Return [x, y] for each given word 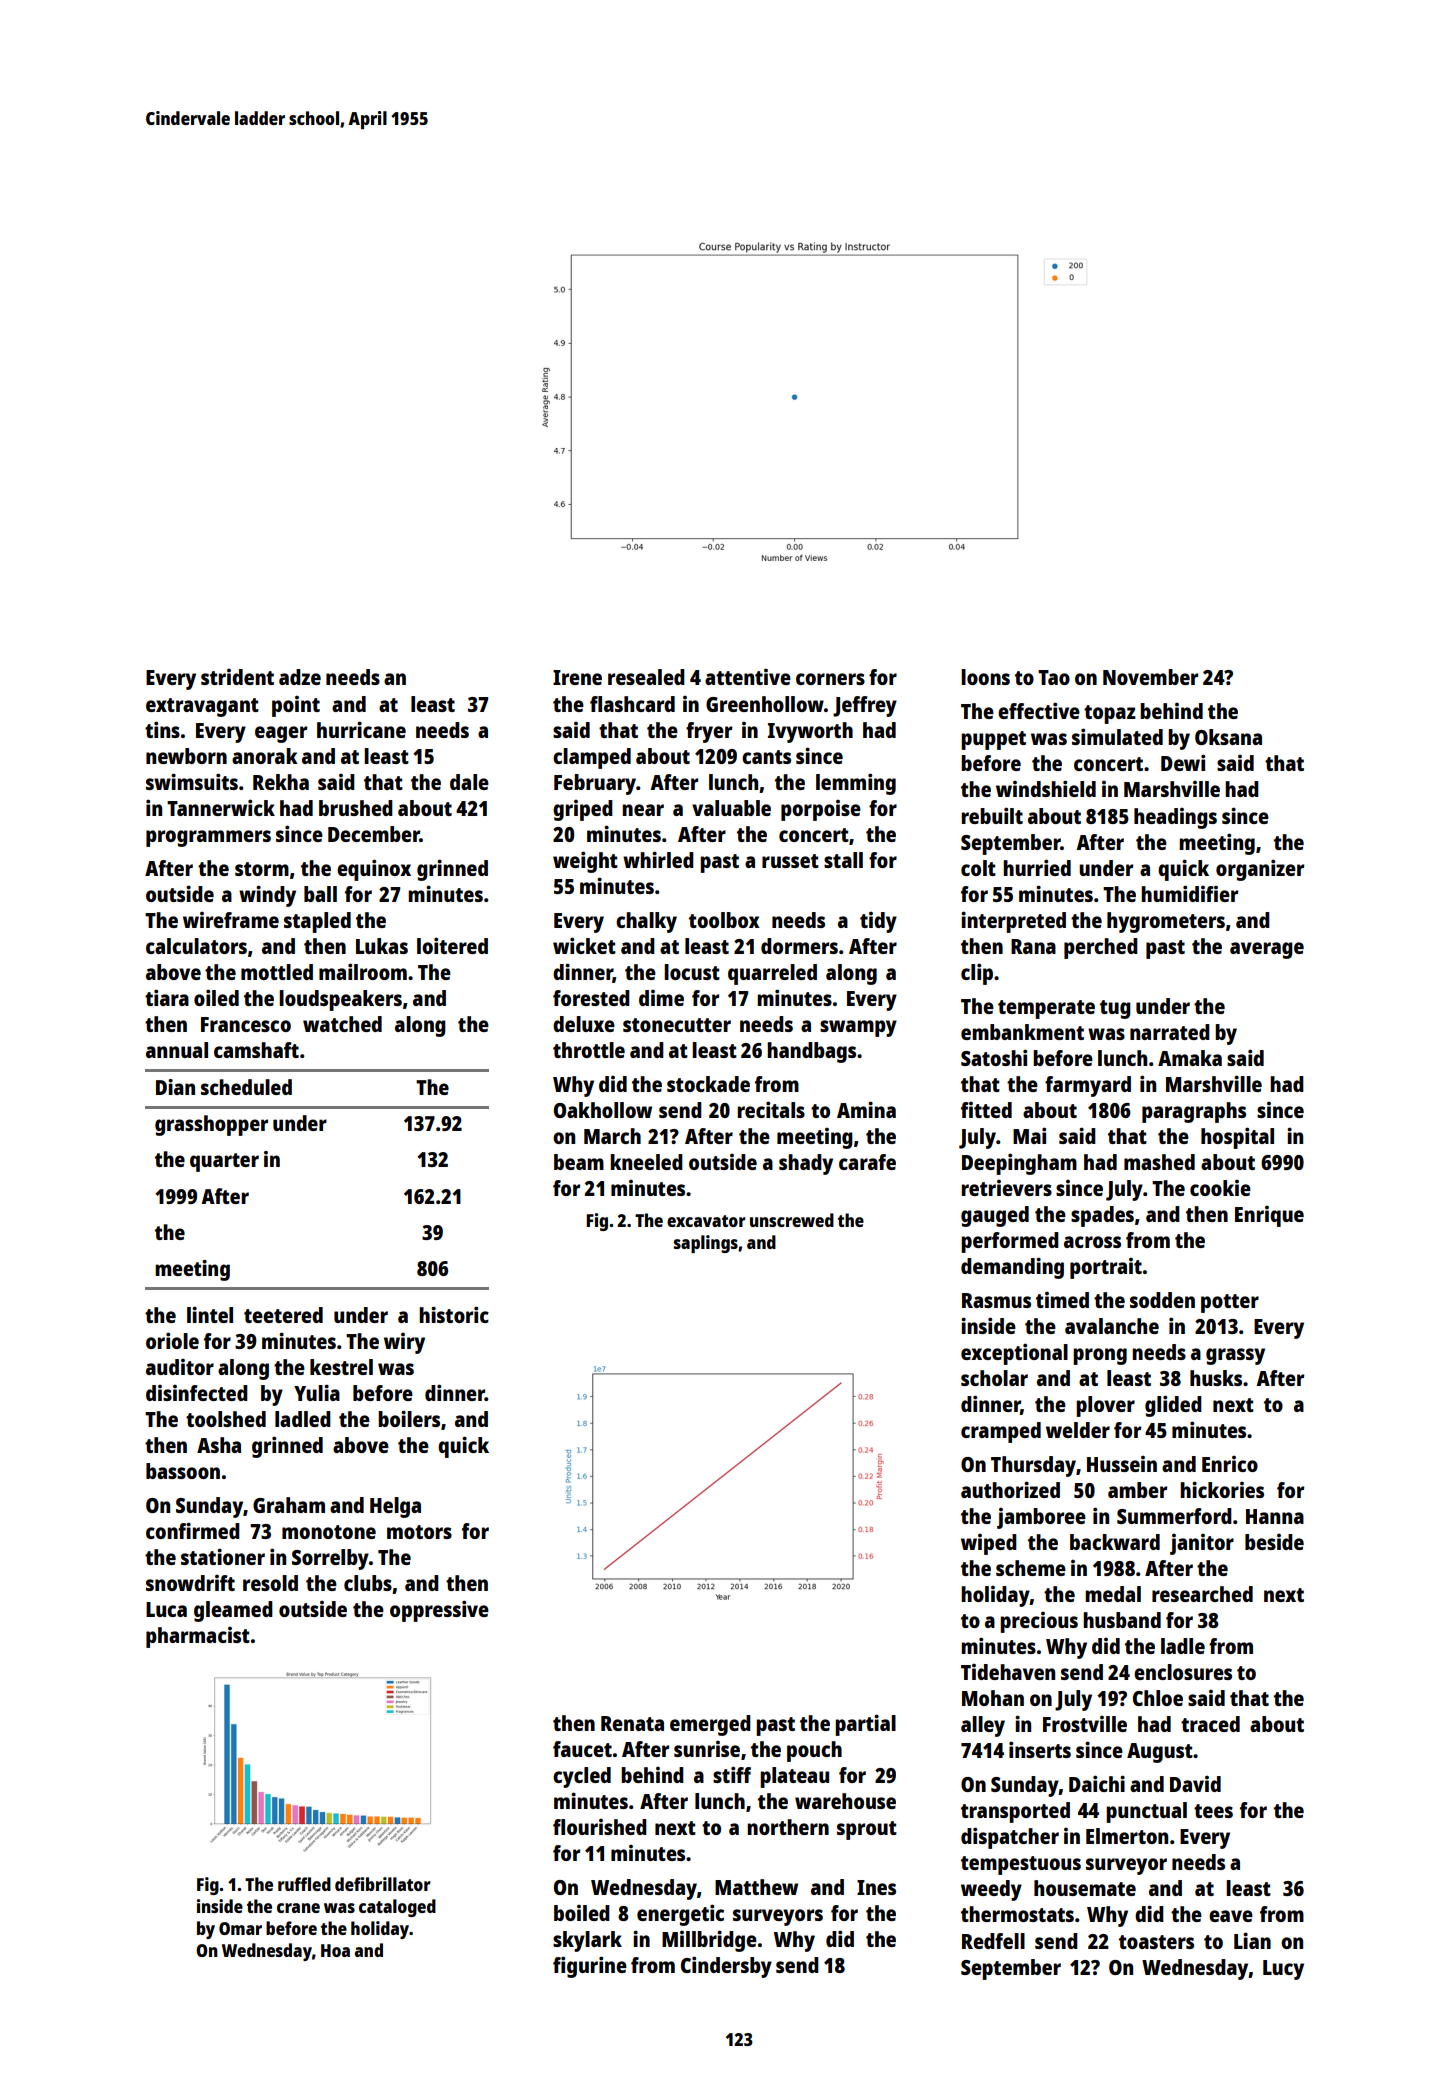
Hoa [335, 1950]
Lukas [382, 946]
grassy [1235, 1356]
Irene [577, 677]
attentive [748, 677]
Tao [1054, 677]
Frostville [1085, 1724]
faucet [582, 1749]
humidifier [1189, 893]
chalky [646, 922]
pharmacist [198, 1637]
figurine [590, 1967]
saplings [706, 1244]
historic [454, 1314]
